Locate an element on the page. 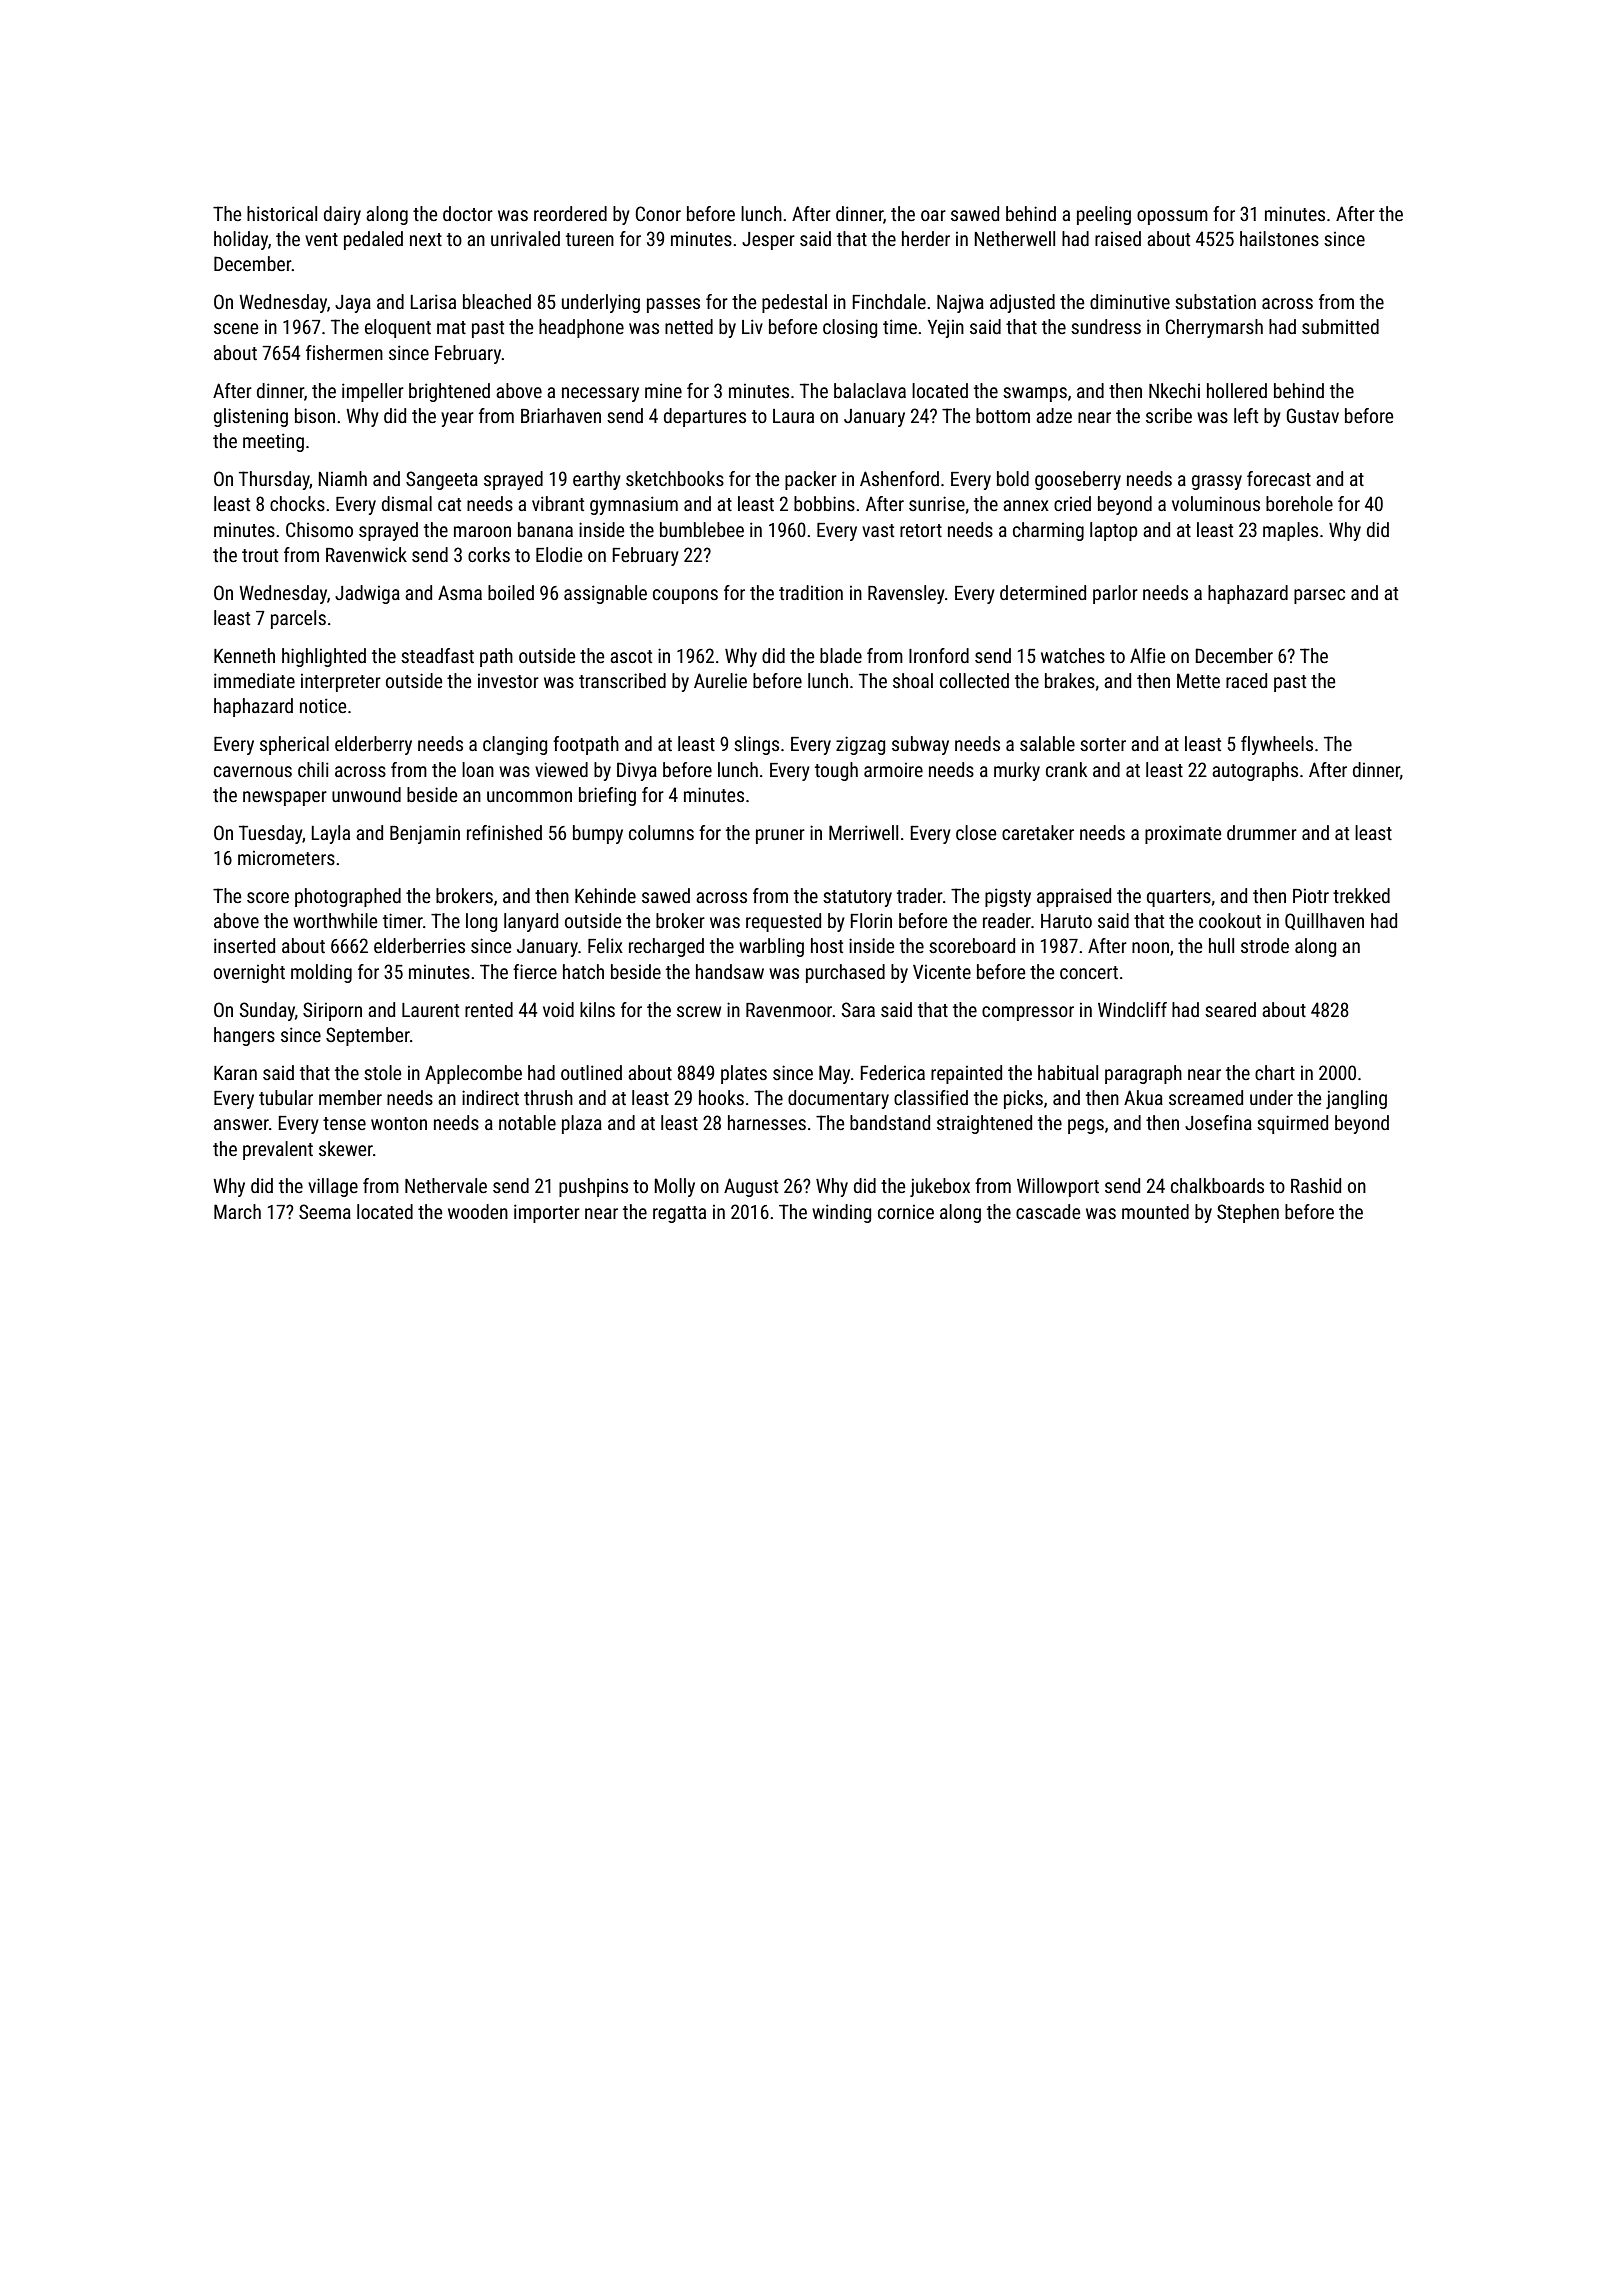 Image resolution: width=1620 pixels, height=2292 pixels. herder is located at coordinates (926, 238).
